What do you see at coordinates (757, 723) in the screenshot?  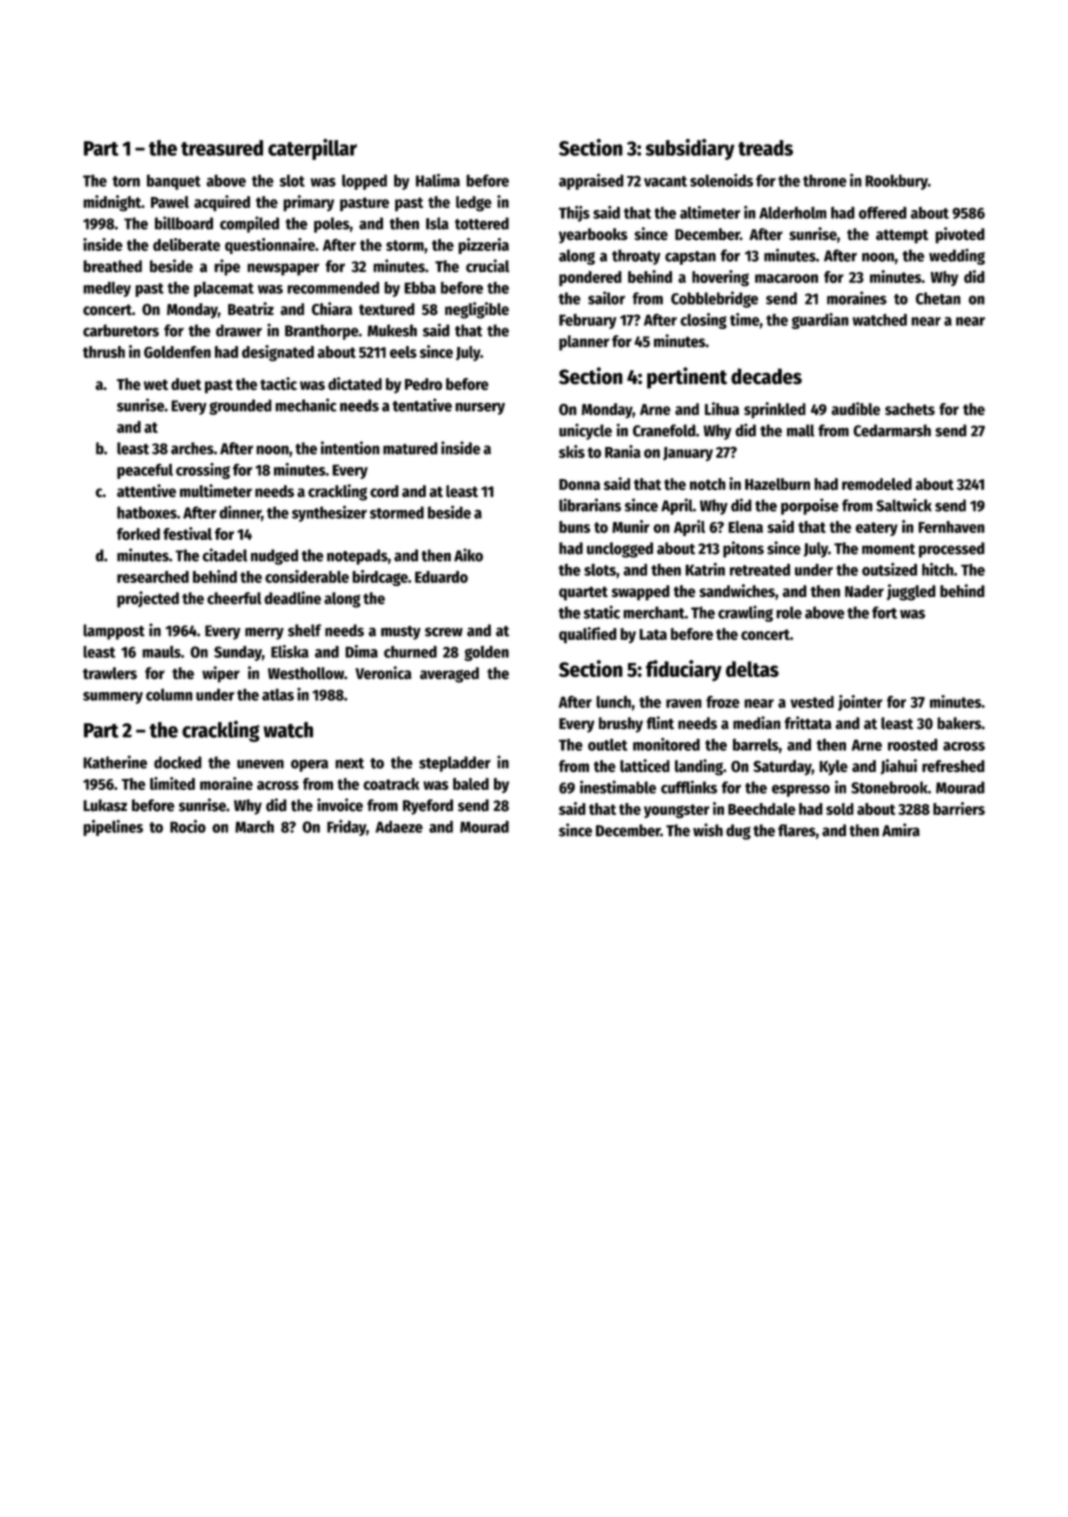 I see `median` at bounding box center [757, 723].
